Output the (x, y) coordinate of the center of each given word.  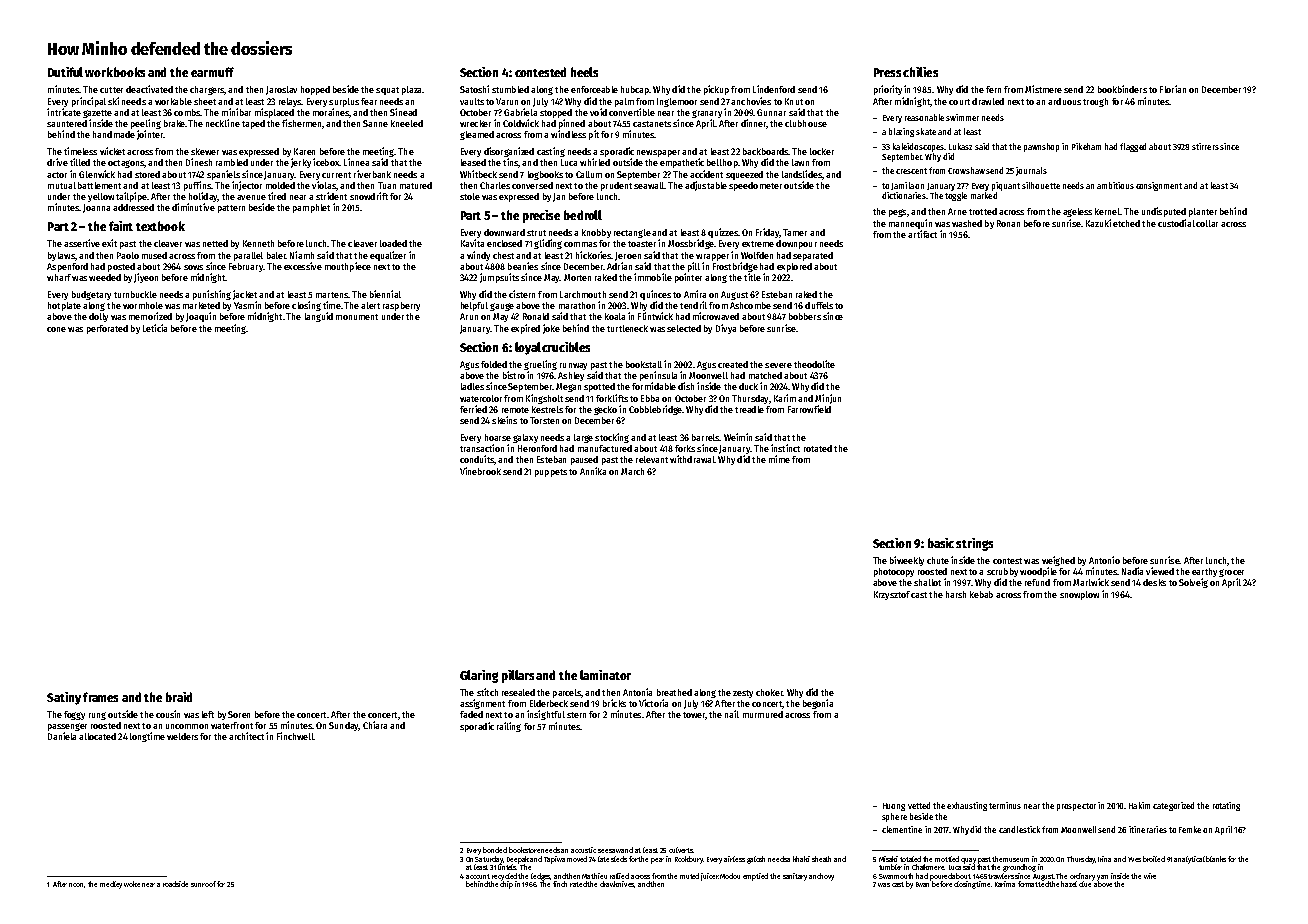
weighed (1058, 561)
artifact (922, 234)
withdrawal (692, 459)
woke (132, 884)
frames (100, 697)
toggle (956, 196)
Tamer (795, 232)
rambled (232, 162)
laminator (605, 675)
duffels (819, 305)
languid (319, 317)
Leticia (155, 328)
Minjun (828, 399)
